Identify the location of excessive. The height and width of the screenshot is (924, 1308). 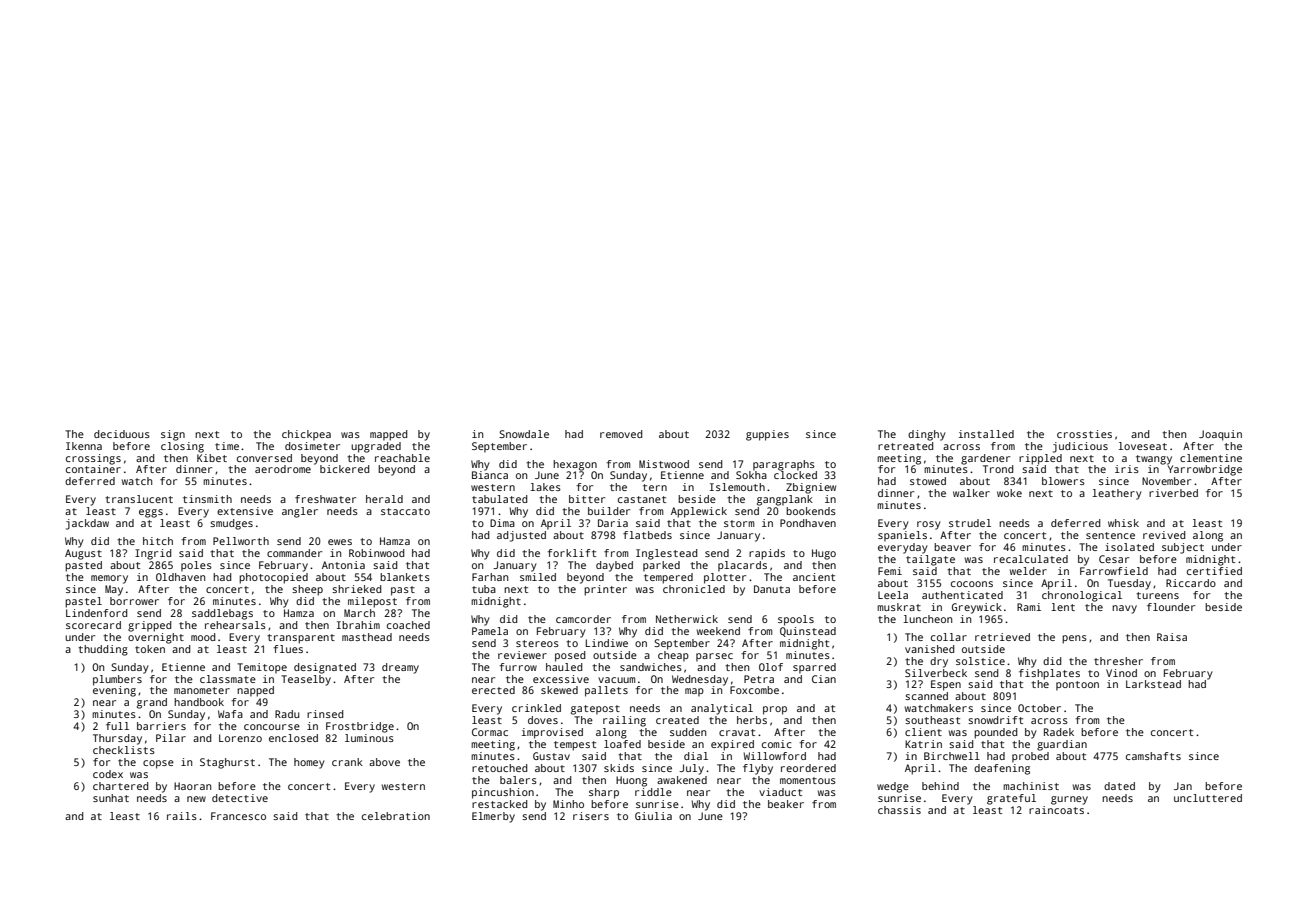
(561, 679).
